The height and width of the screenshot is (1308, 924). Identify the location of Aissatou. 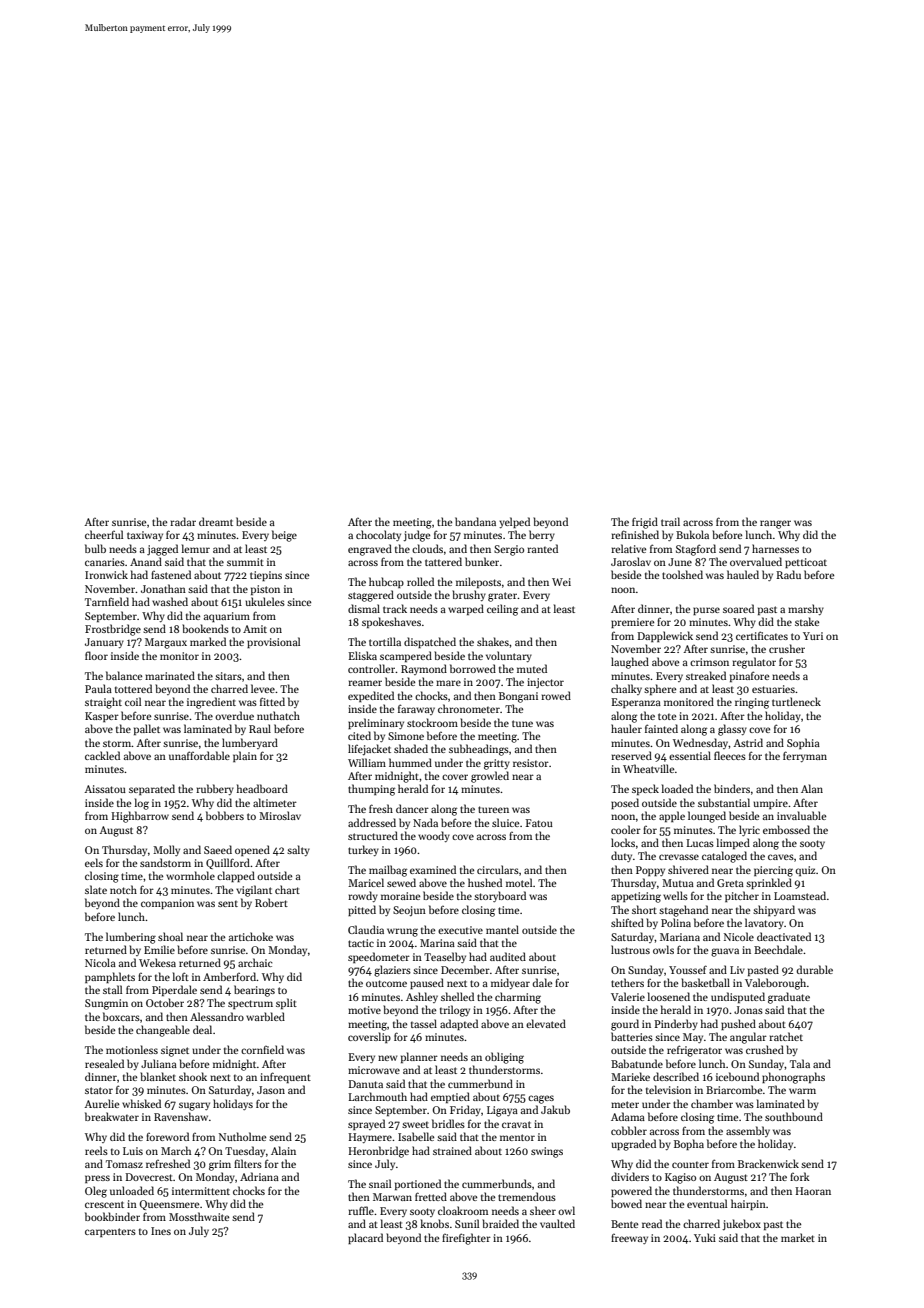
(105, 789).
